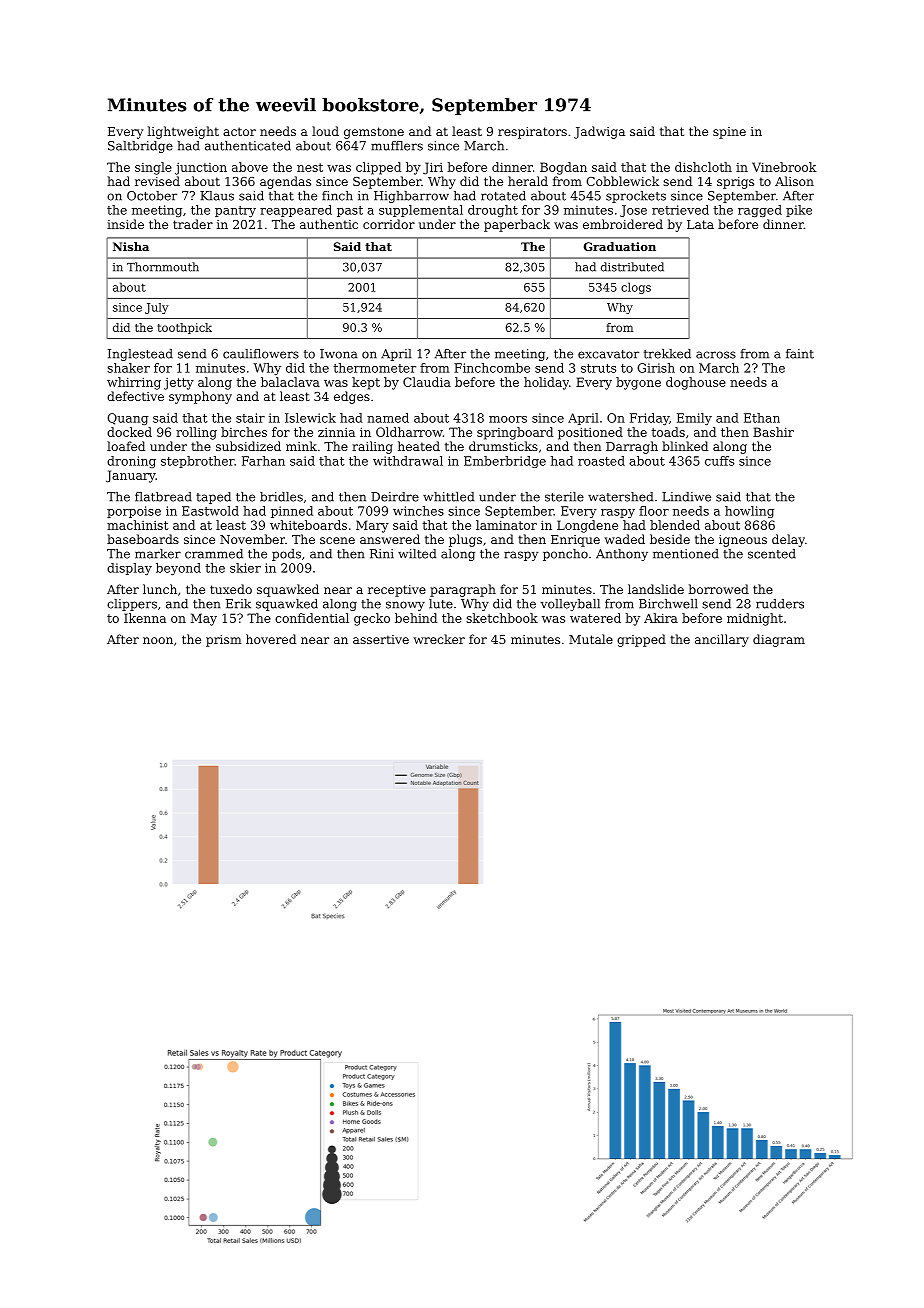  I want to click on railing, so click(372, 447).
